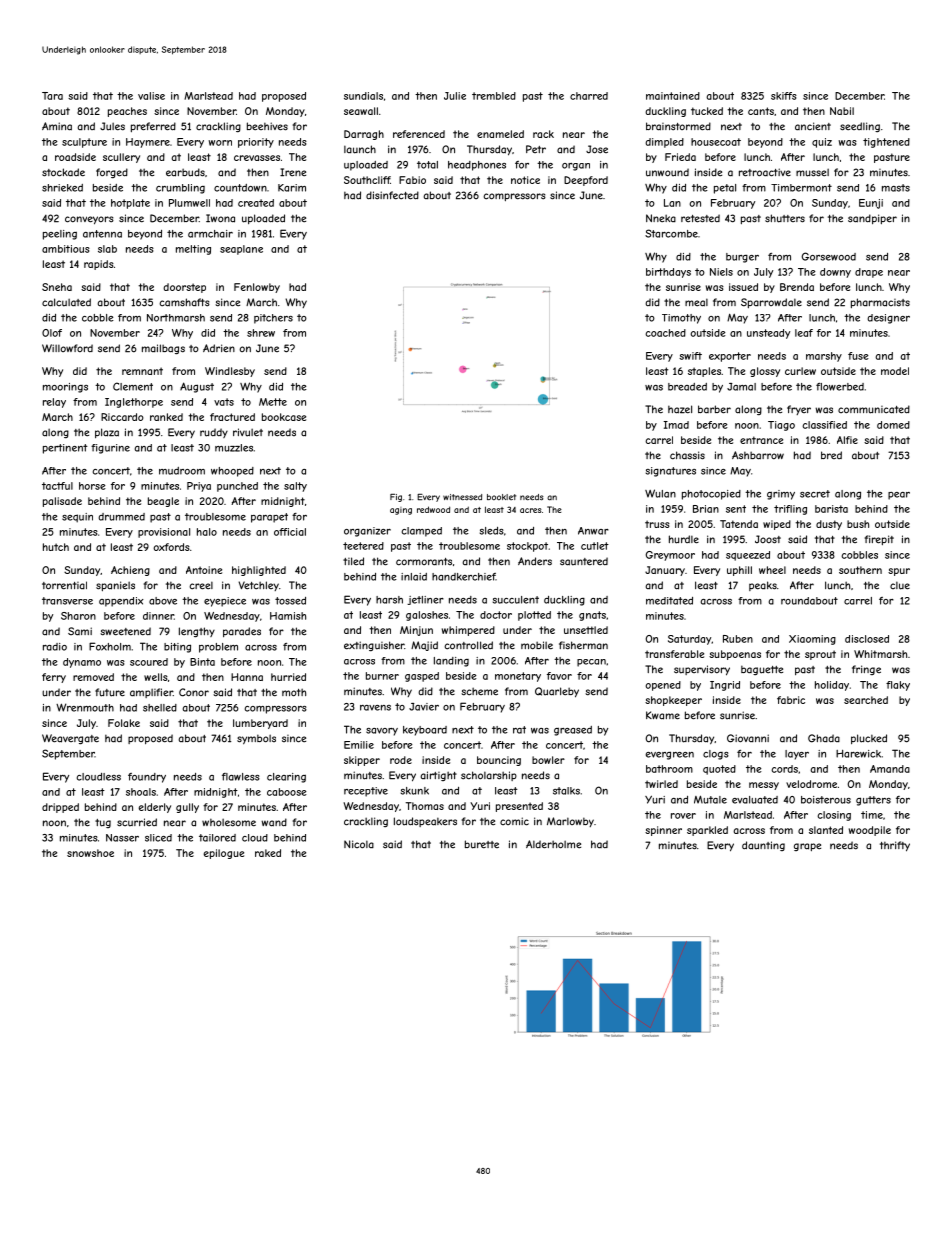  Describe the element at coordinates (234, 448) in the screenshot. I see `muzzles` at that location.
